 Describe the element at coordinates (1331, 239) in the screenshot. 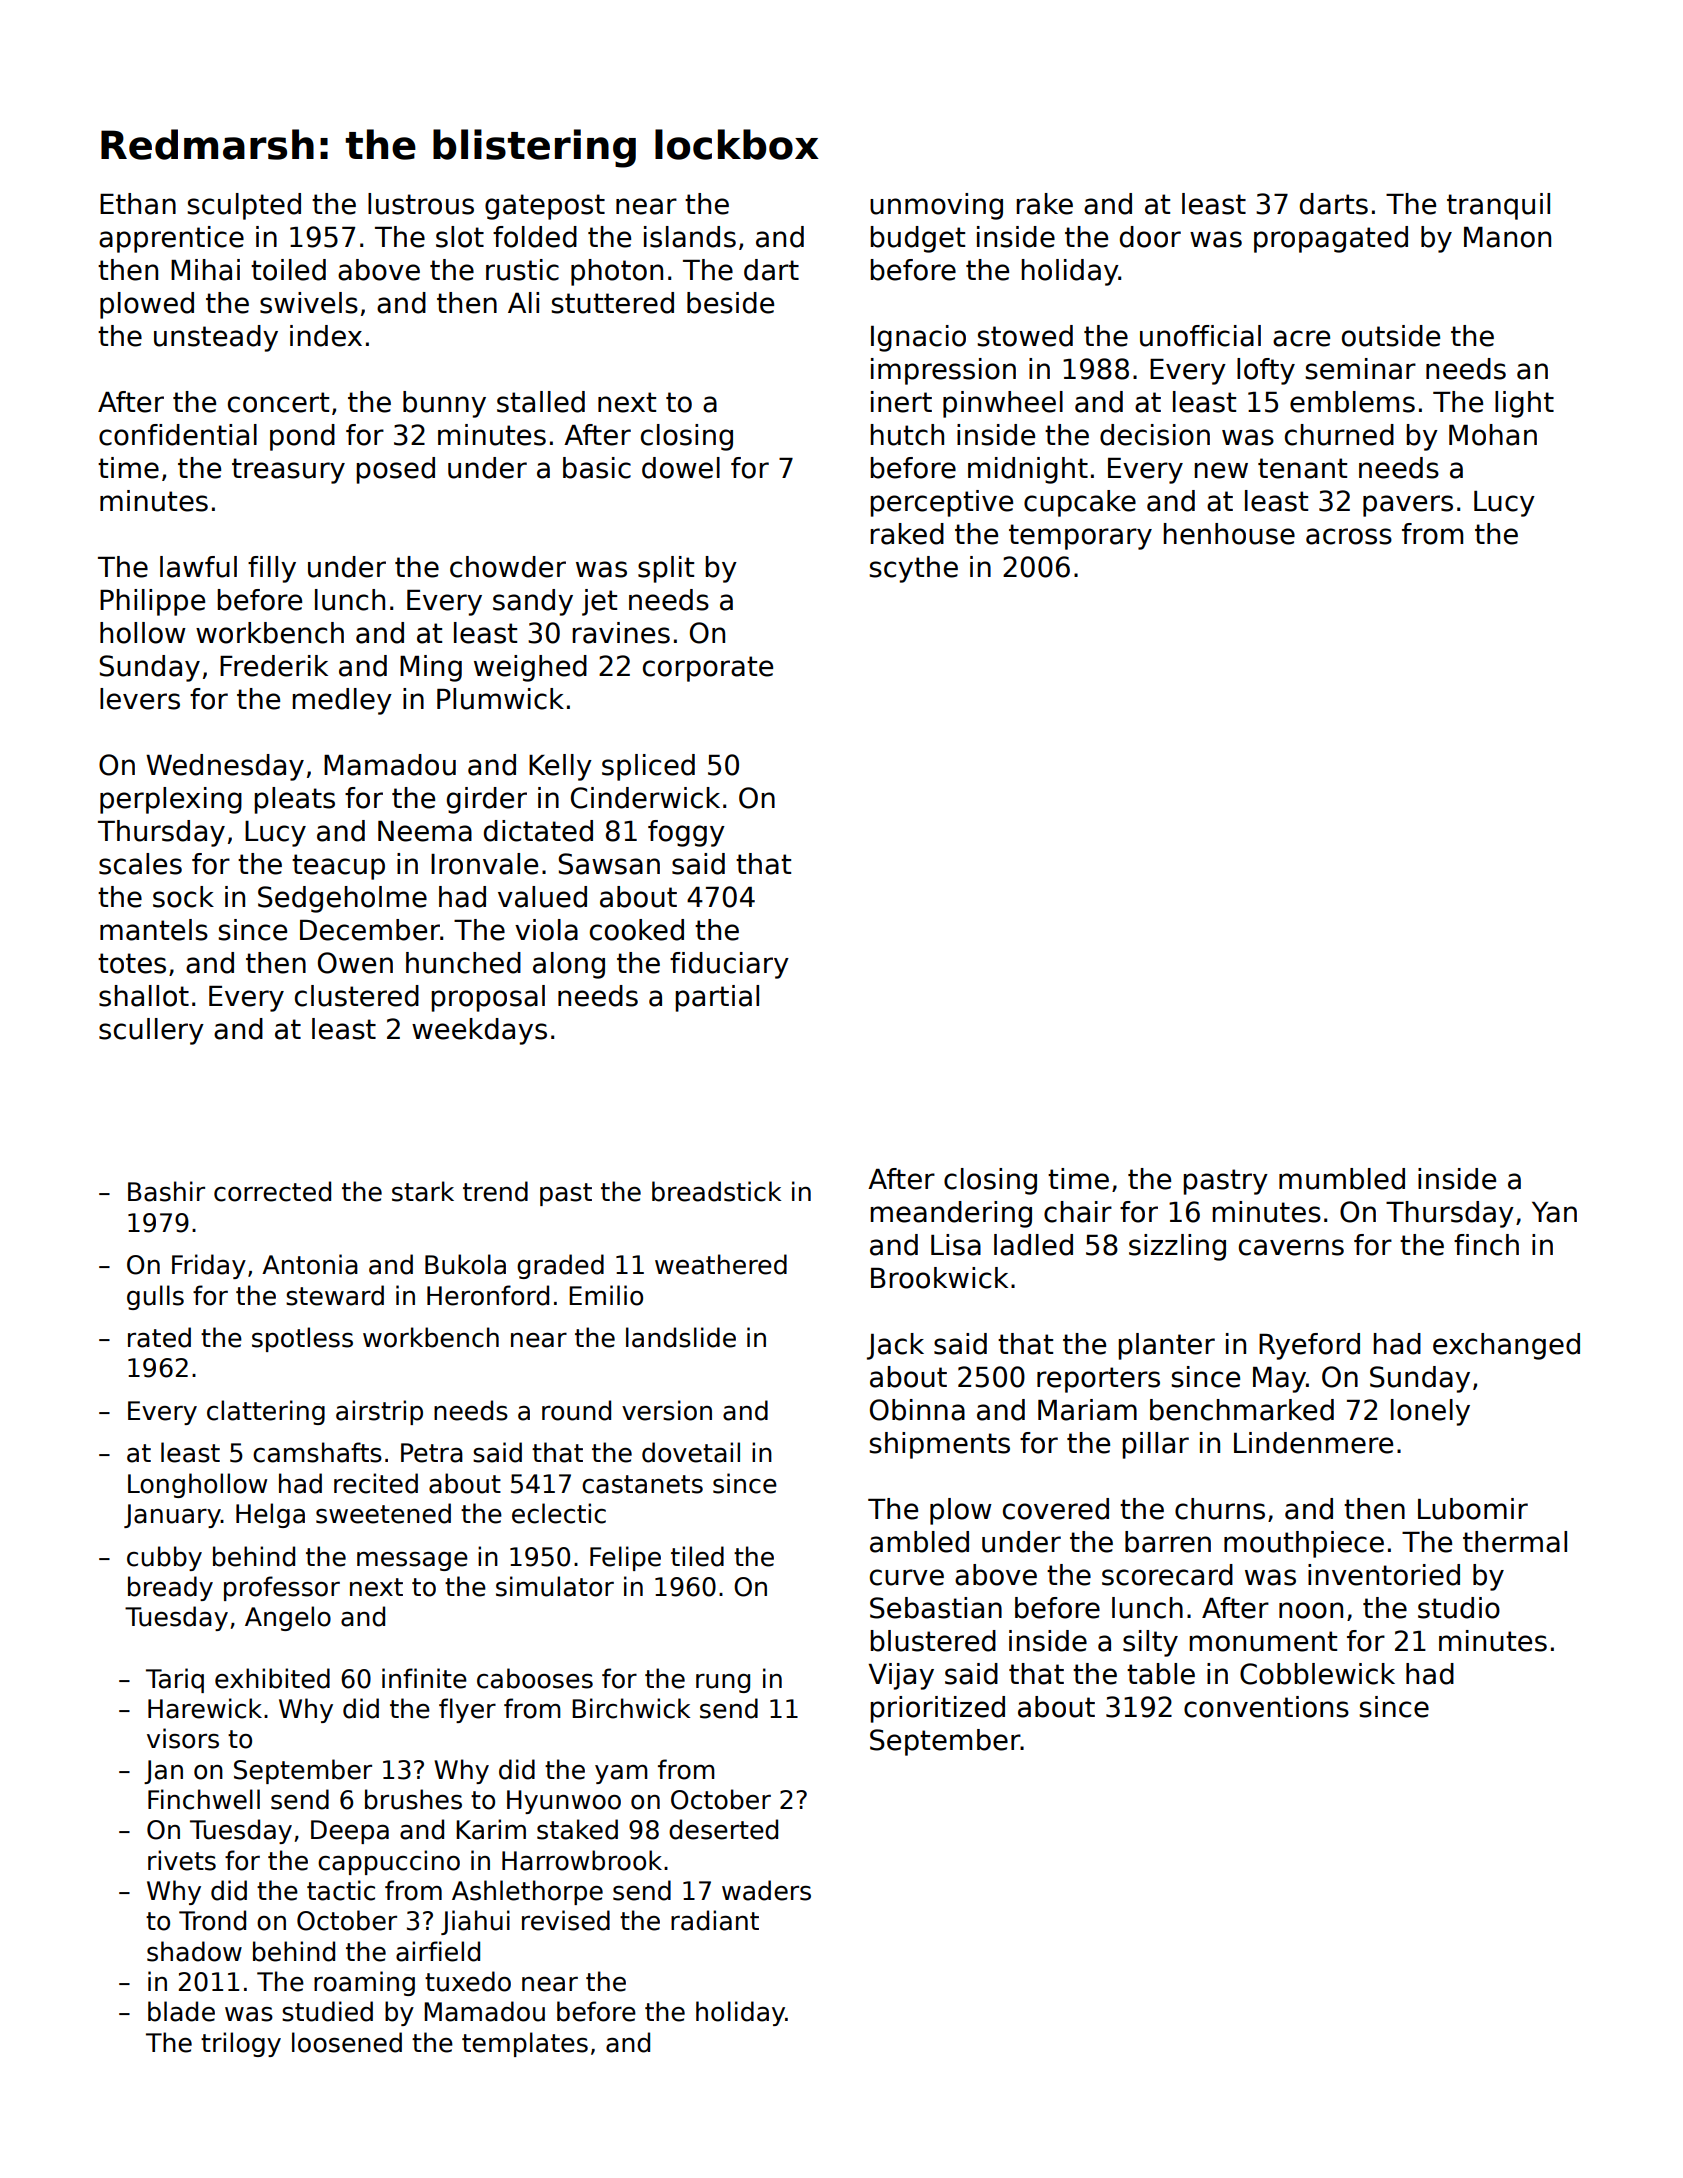

I see `propagated` at that location.
